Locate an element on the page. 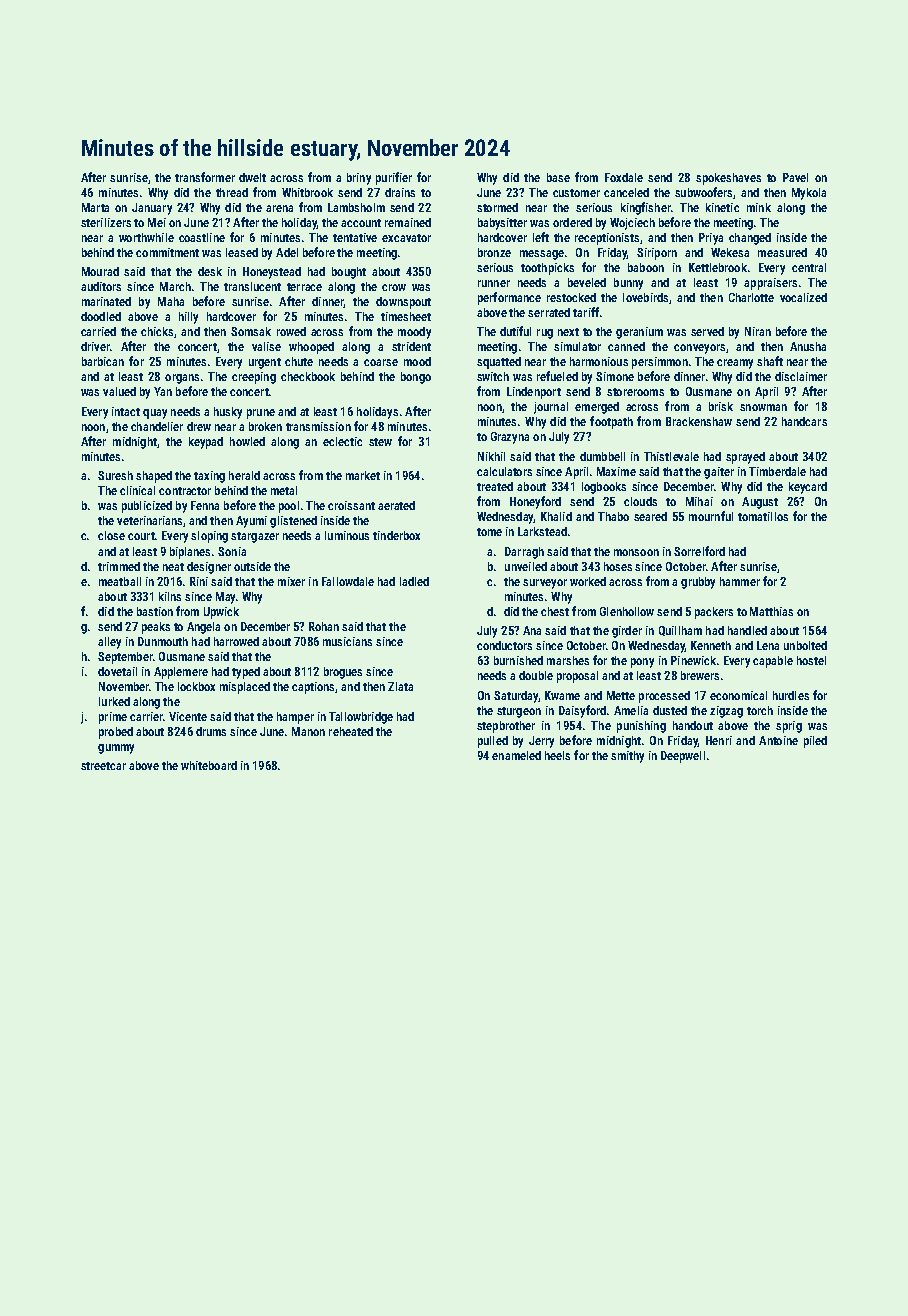 Image resolution: width=908 pixels, height=1316 pixels. valise is located at coordinates (266, 346).
